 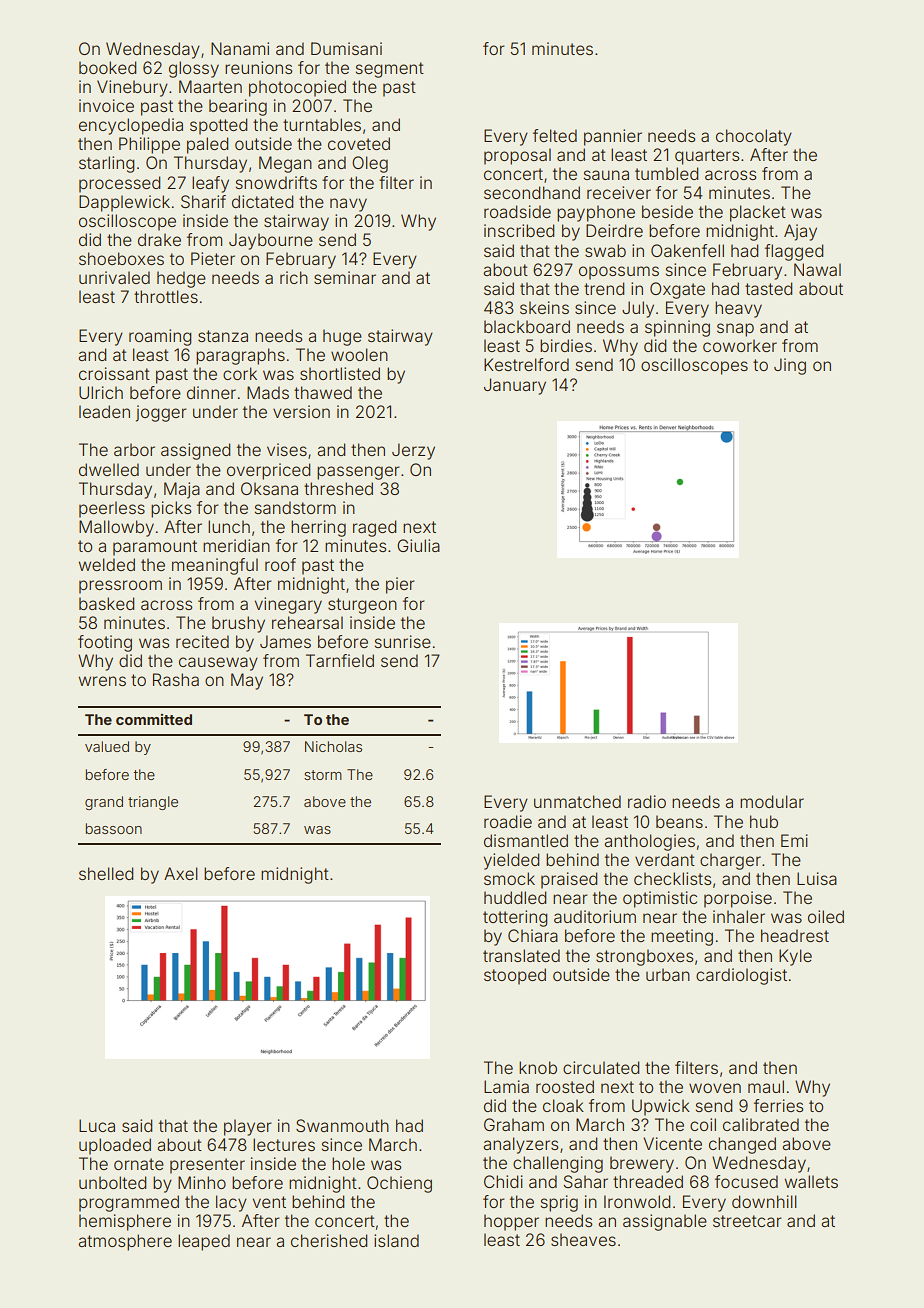 What do you see at coordinates (503, 1181) in the page?
I see `Chidi` at bounding box center [503, 1181].
